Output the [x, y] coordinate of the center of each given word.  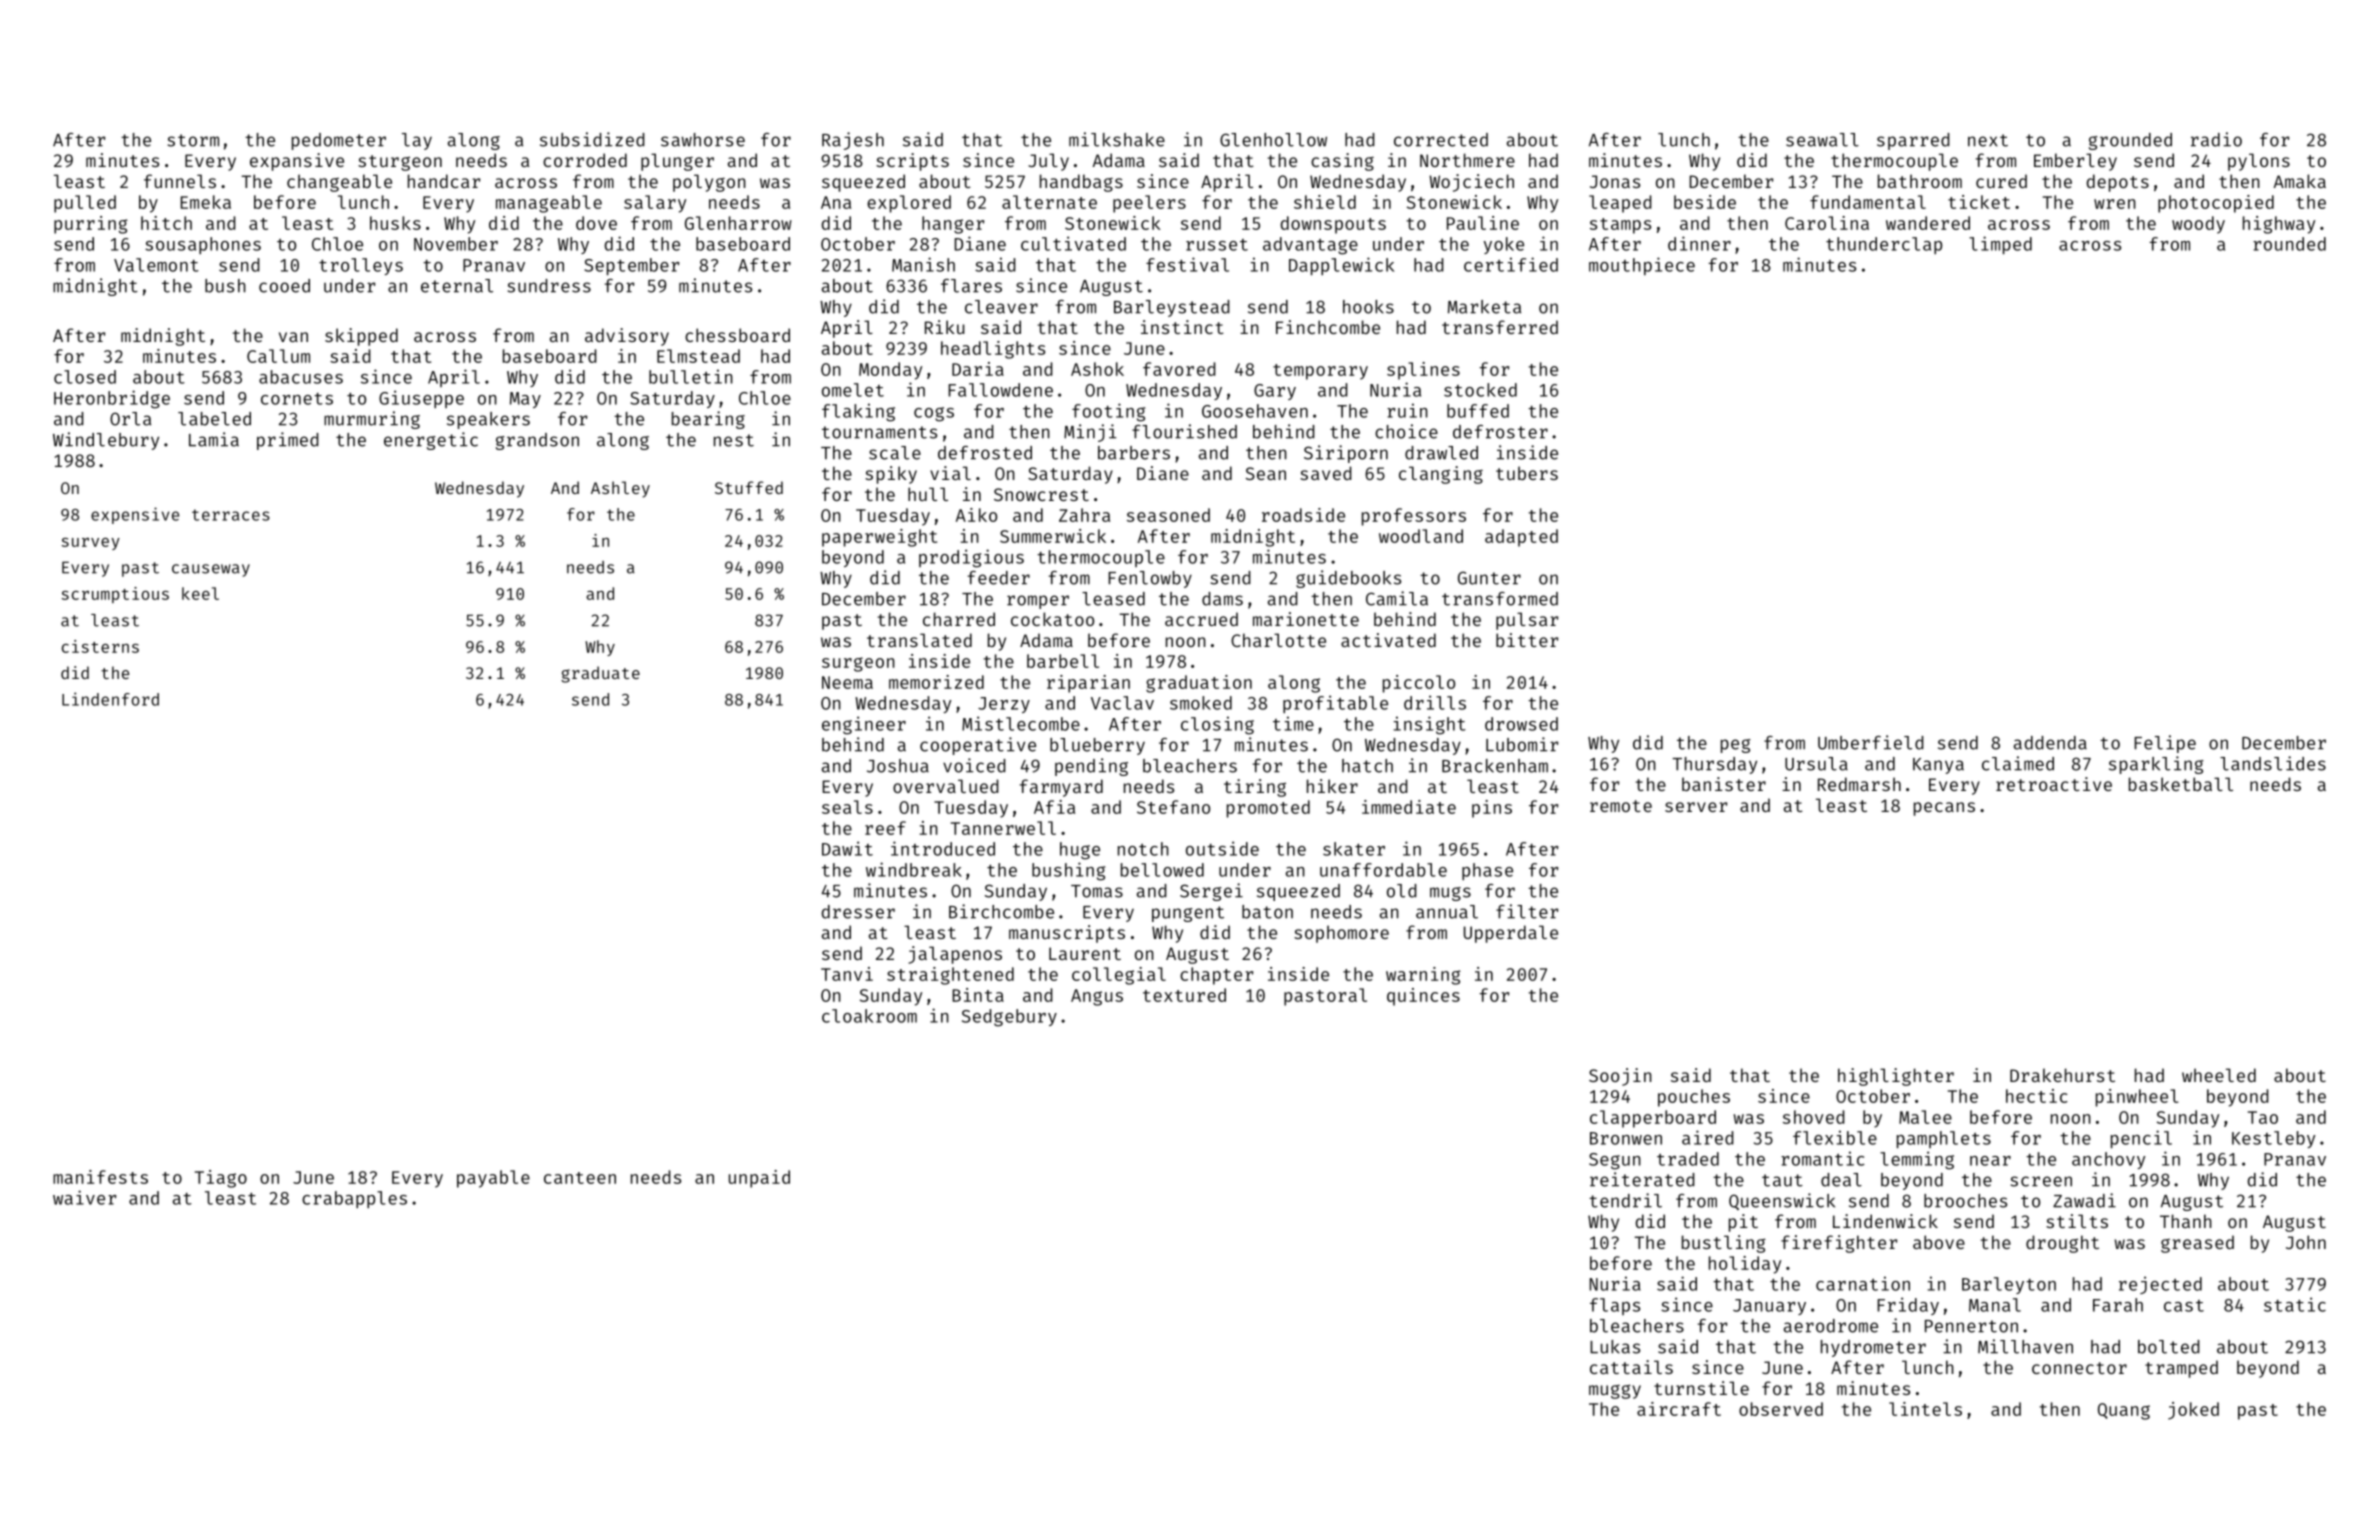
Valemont [156, 265]
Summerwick [1053, 536]
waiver [84, 1197]
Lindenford [110, 699]
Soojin [1620, 1077]
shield [1325, 202]
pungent [1188, 914]
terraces [231, 515]
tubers [1527, 473]
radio [2216, 139]
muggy [1615, 1391]
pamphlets [1944, 1139]
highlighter [1896, 1077]
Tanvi [847, 974]
